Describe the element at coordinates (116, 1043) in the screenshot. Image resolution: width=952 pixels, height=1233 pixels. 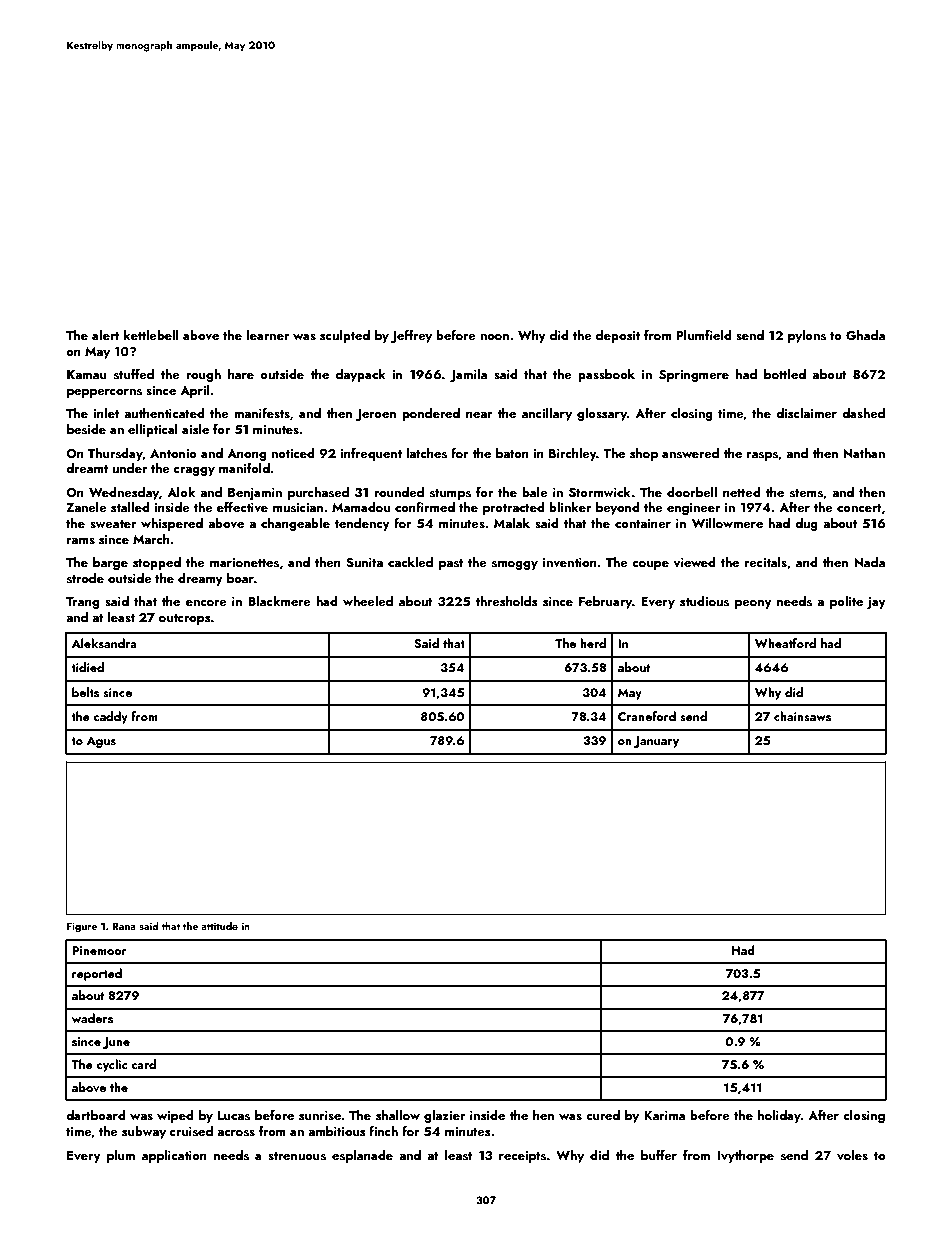
I see `June` at that location.
